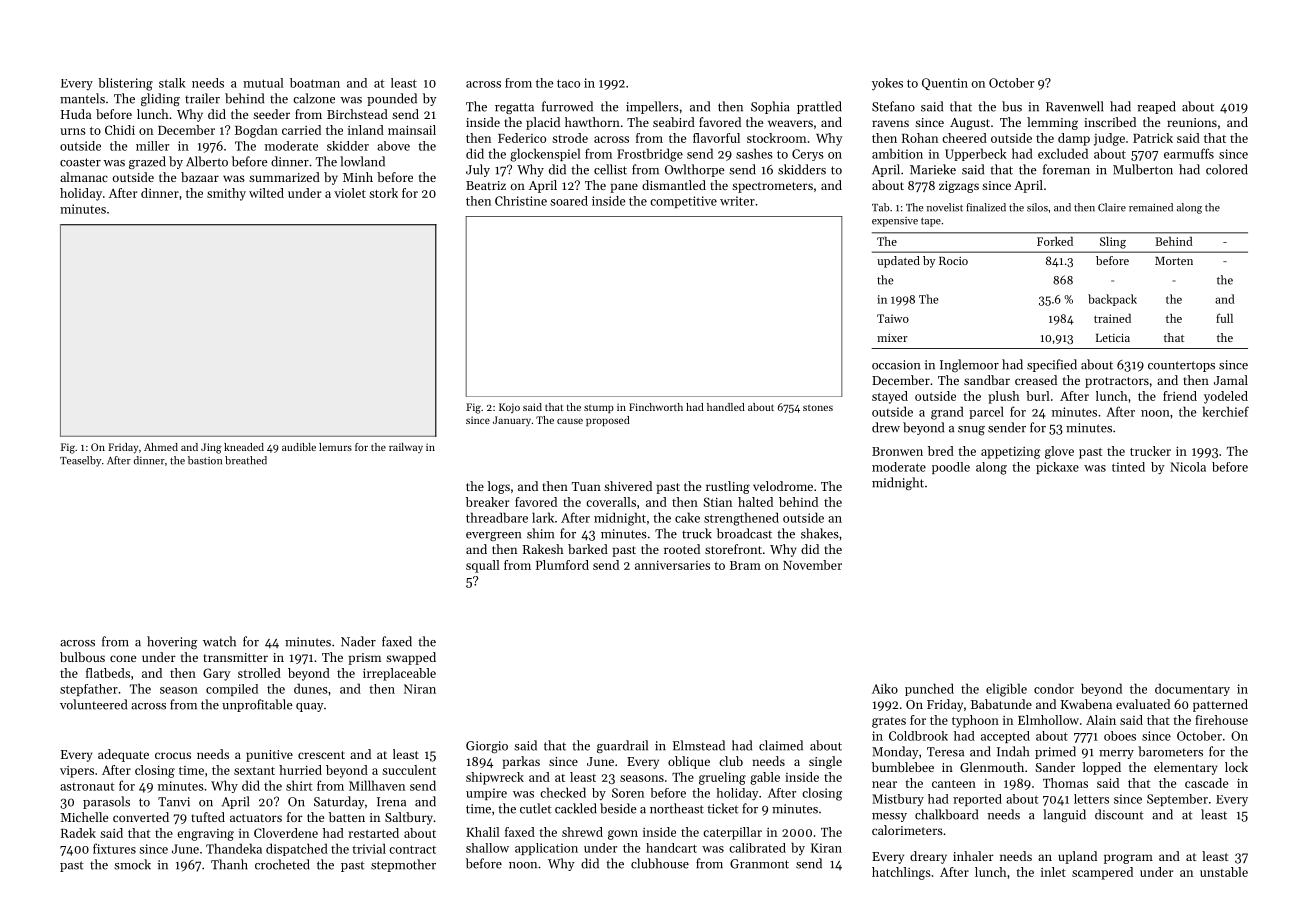  I want to click on competitive, so click(683, 202).
